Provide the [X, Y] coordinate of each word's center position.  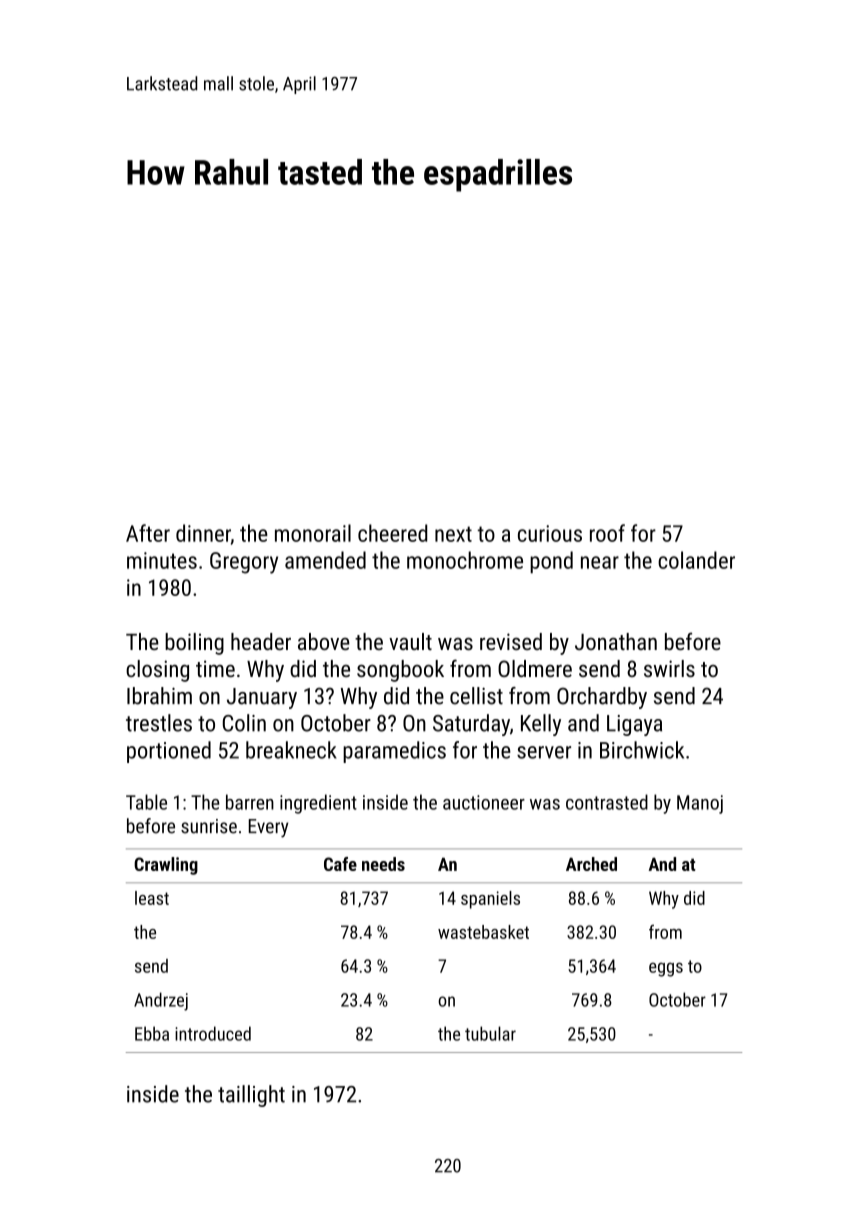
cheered [392, 533]
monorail [313, 533]
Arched [591, 864]
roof [607, 533]
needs [383, 864]
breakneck [291, 750]
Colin [244, 723]
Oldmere [535, 668]
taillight [251, 1096]
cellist [476, 696]
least [152, 898]
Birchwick [642, 750]
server [544, 752]
